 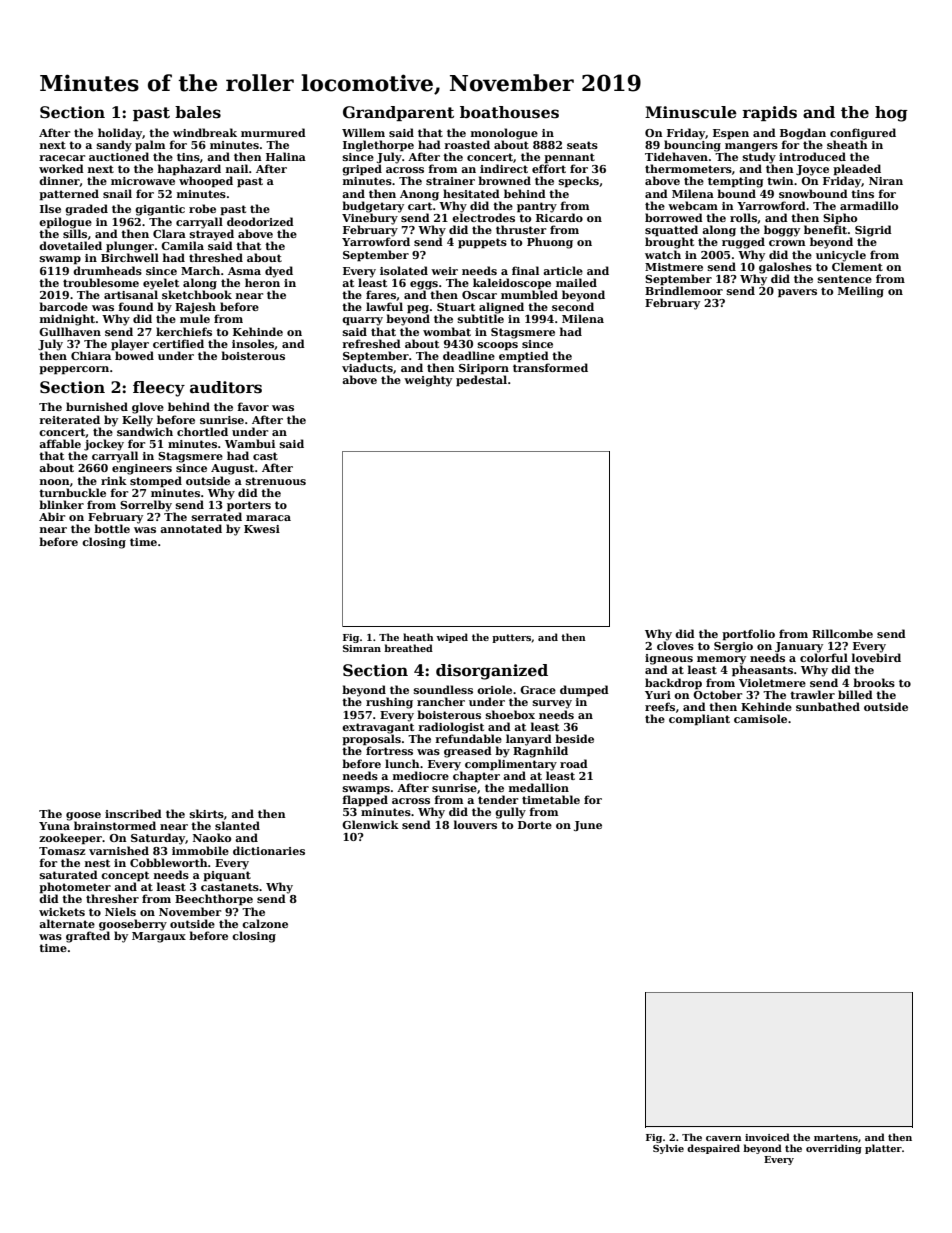 I want to click on despaired, so click(x=713, y=1149).
